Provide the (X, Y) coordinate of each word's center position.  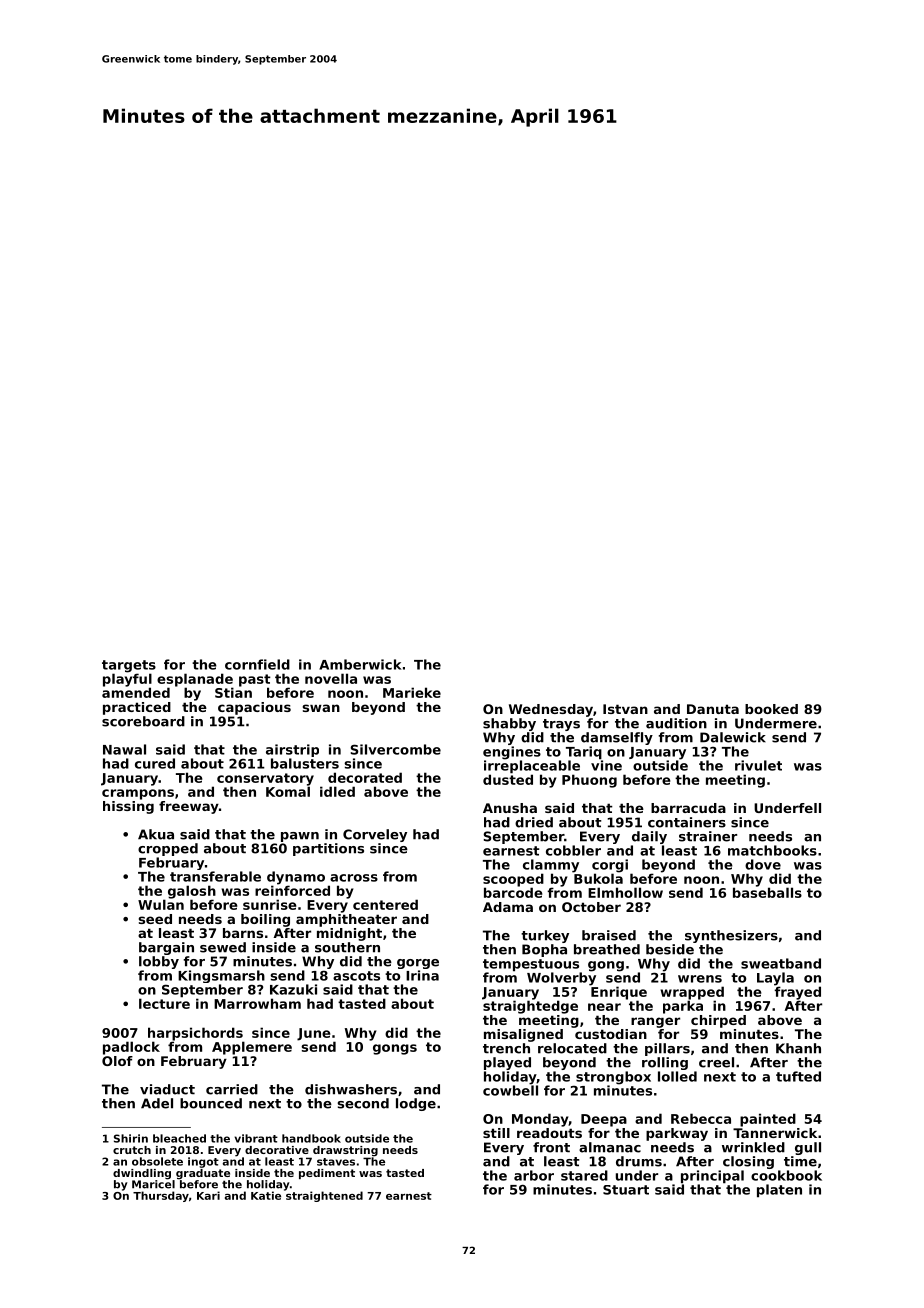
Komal (288, 791)
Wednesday (551, 710)
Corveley (375, 835)
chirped (718, 1021)
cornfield (257, 664)
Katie (266, 1195)
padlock (131, 1048)
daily (649, 837)
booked (771, 709)
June (314, 1034)
